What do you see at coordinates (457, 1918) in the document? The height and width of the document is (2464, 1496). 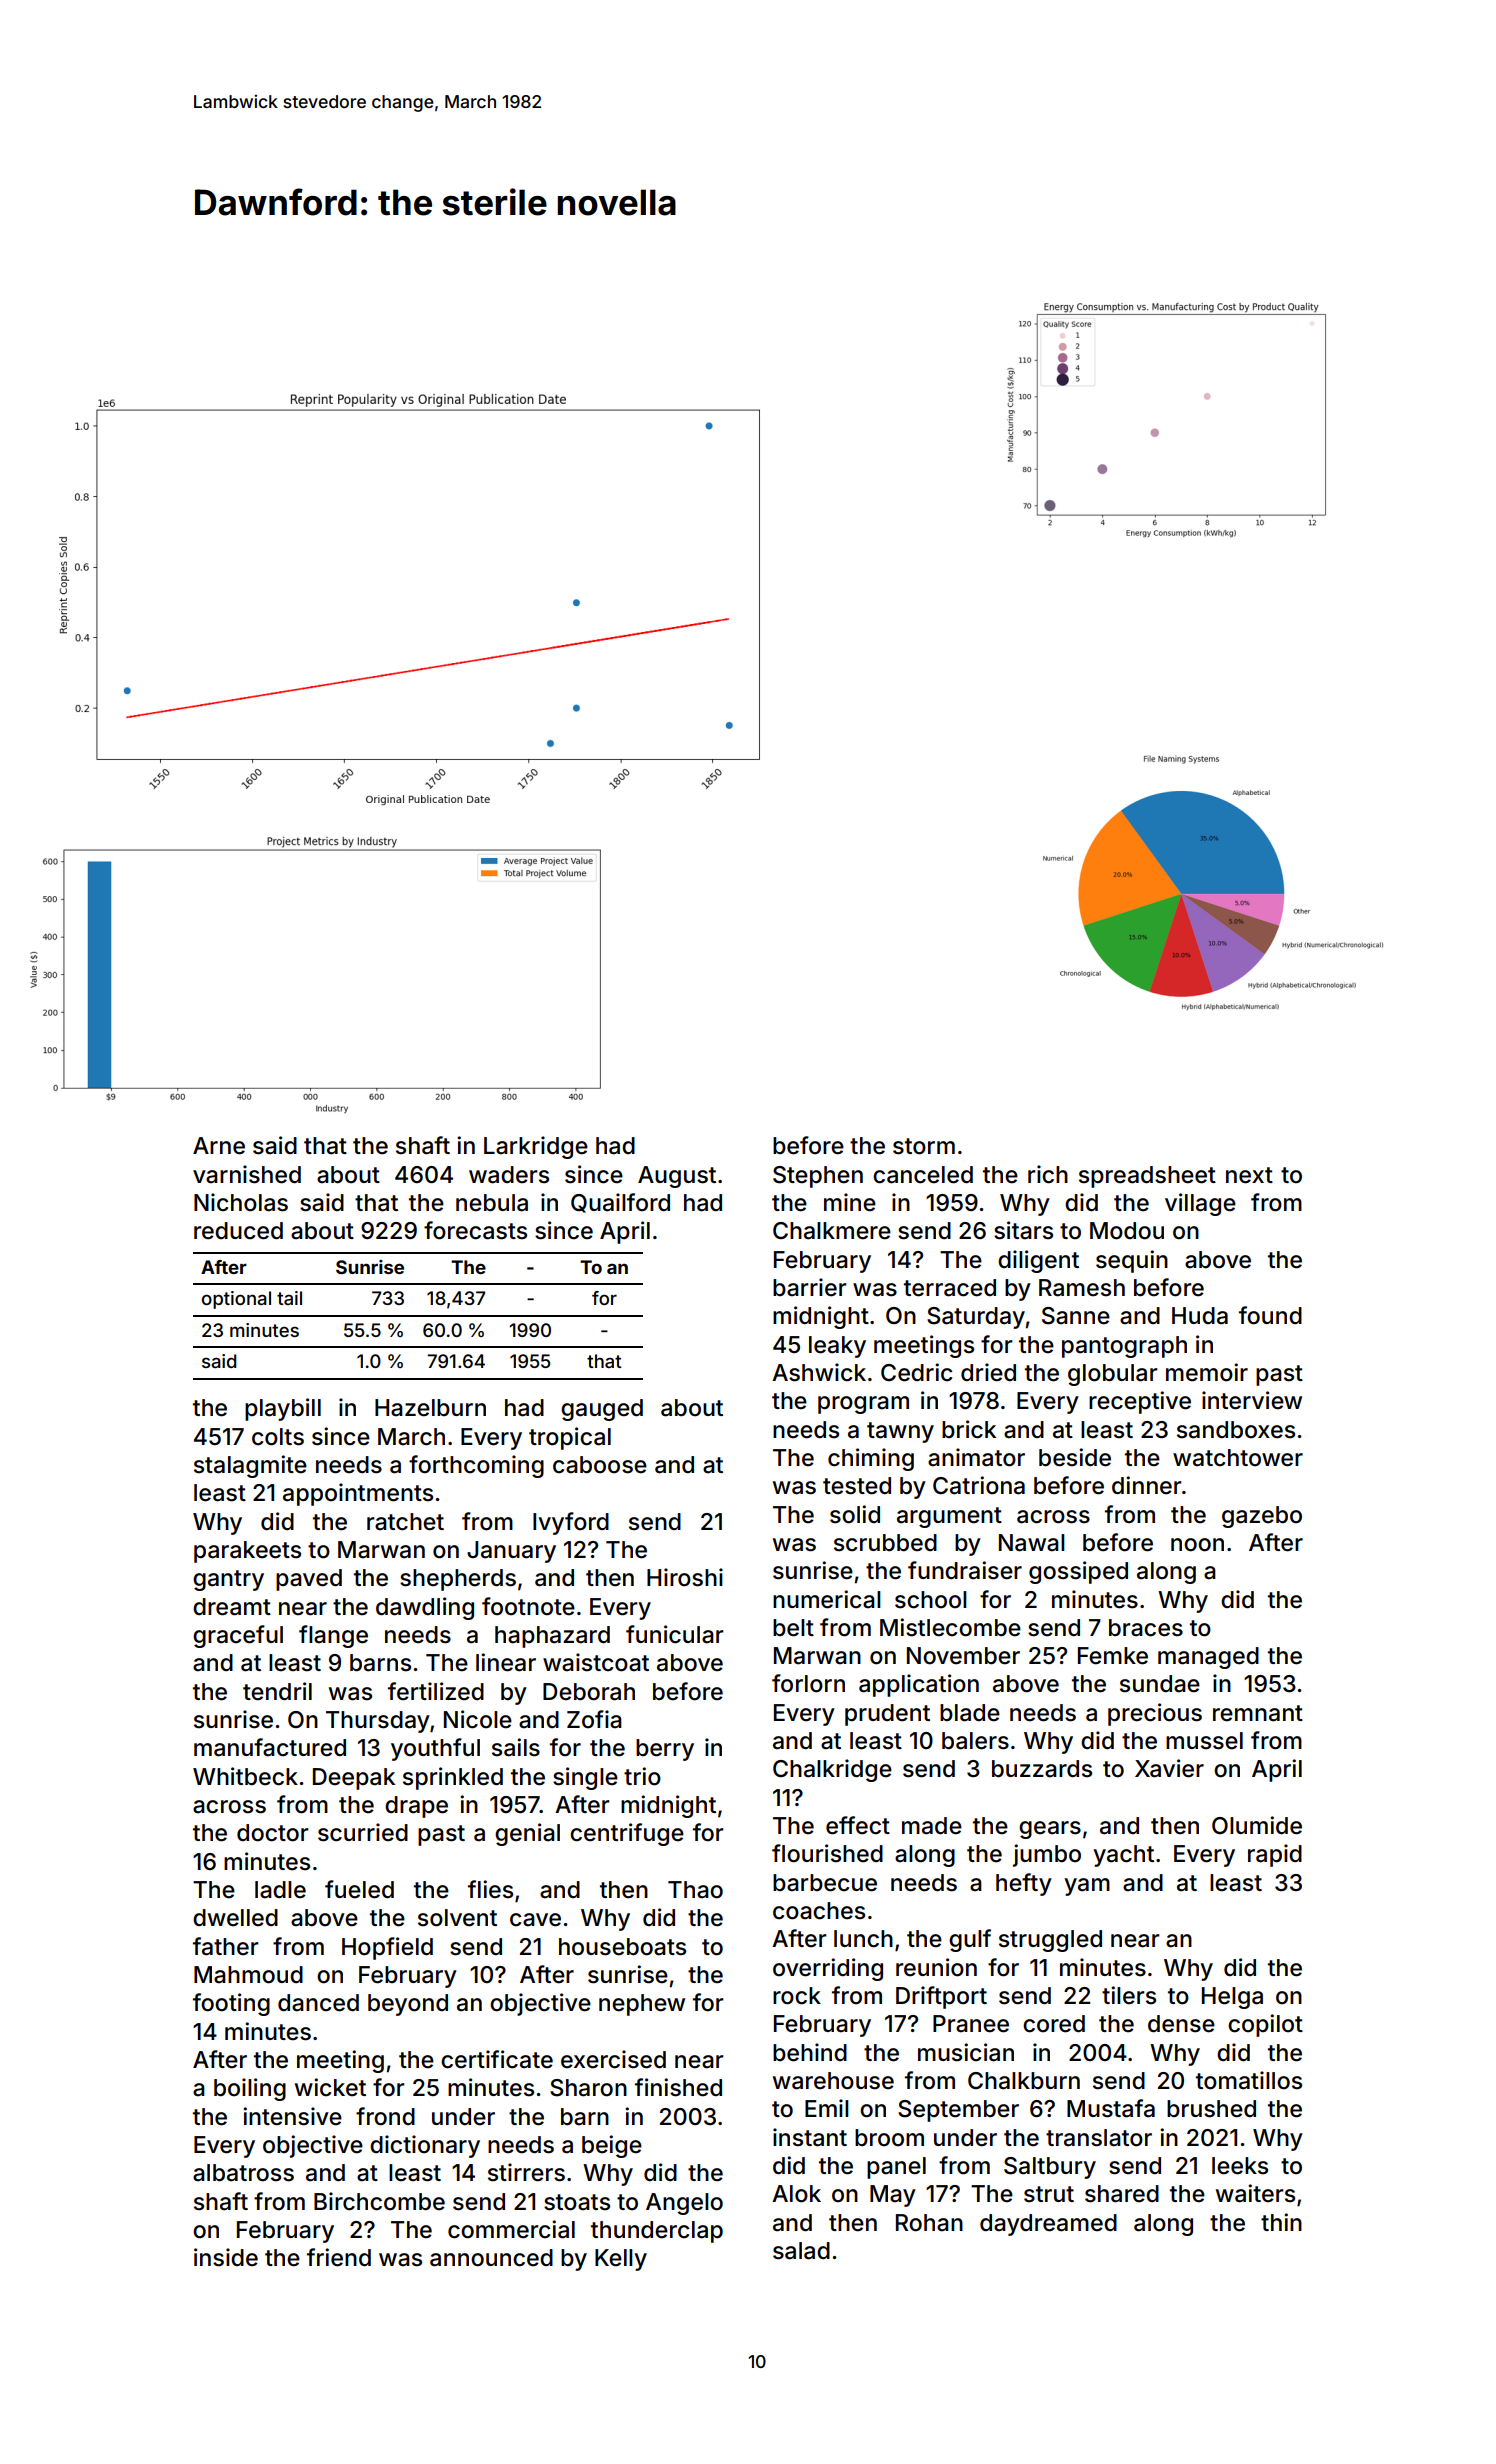 I see `solvent` at bounding box center [457, 1918].
